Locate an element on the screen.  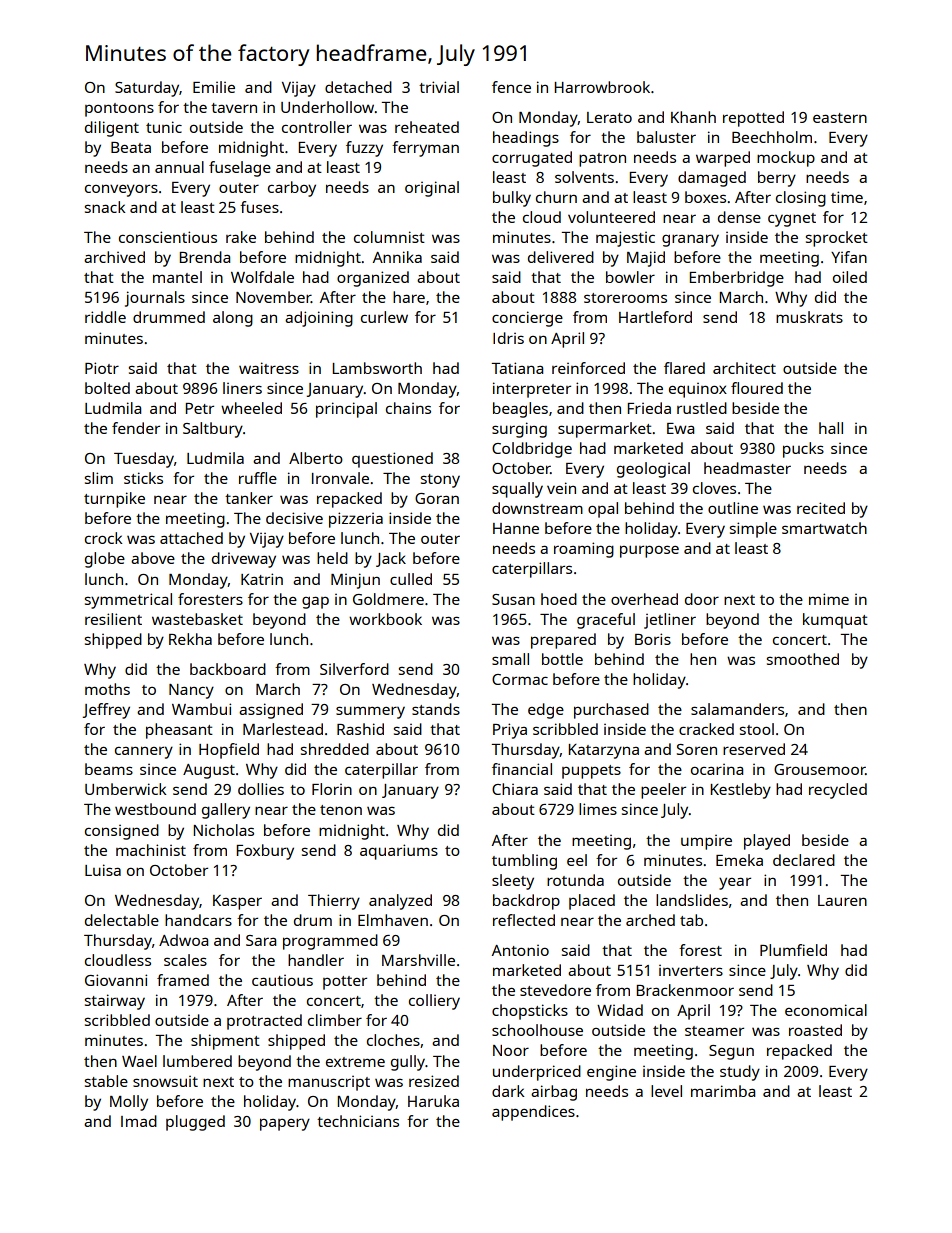
questioned is located at coordinates (392, 460).
